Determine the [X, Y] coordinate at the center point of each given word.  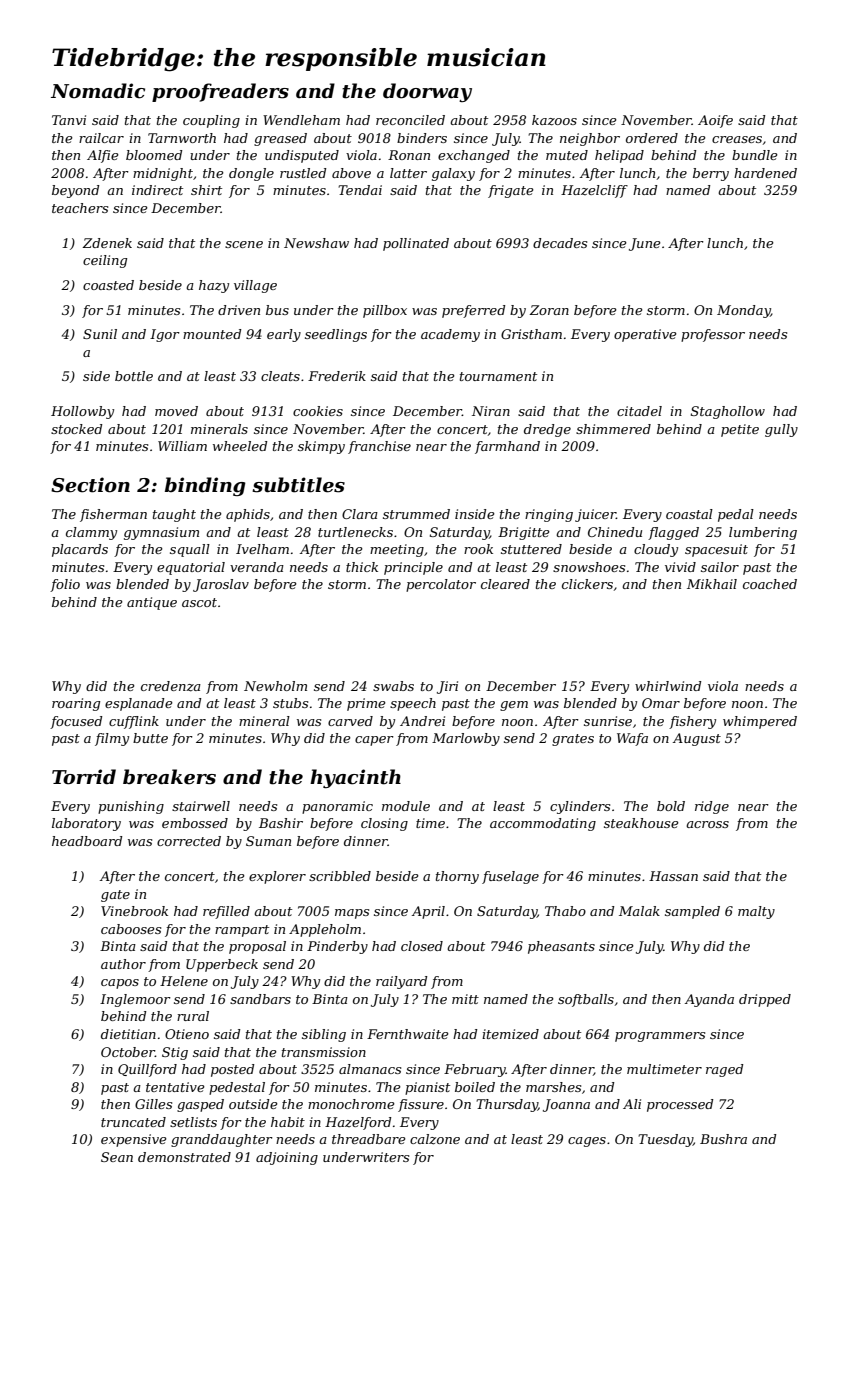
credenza [171, 686]
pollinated [416, 244]
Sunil [100, 334]
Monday [744, 311]
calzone [435, 1139]
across [707, 824]
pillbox [385, 311]
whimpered [760, 722]
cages [587, 1142]
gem [514, 706]
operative [645, 335]
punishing [131, 807]
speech [413, 704]
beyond [75, 191]
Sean [117, 1157]
